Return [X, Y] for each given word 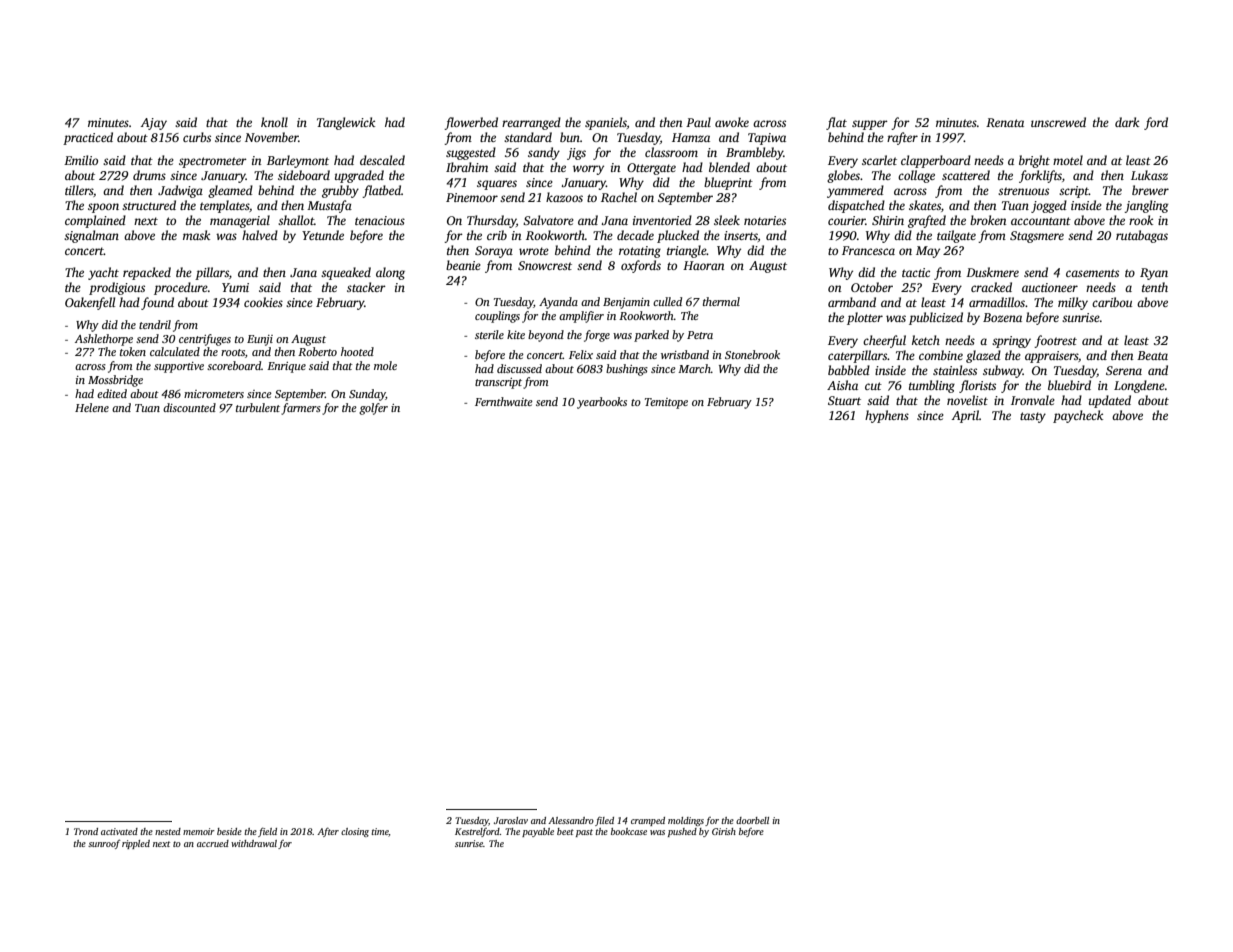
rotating [640, 252]
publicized [936, 318]
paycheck [1078, 416]
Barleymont [298, 161]
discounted [189, 407]
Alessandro [571, 820]
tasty [1033, 417]
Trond [86, 831]
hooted [357, 351]
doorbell [752, 820]
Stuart [844, 400]
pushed [682, 832]
